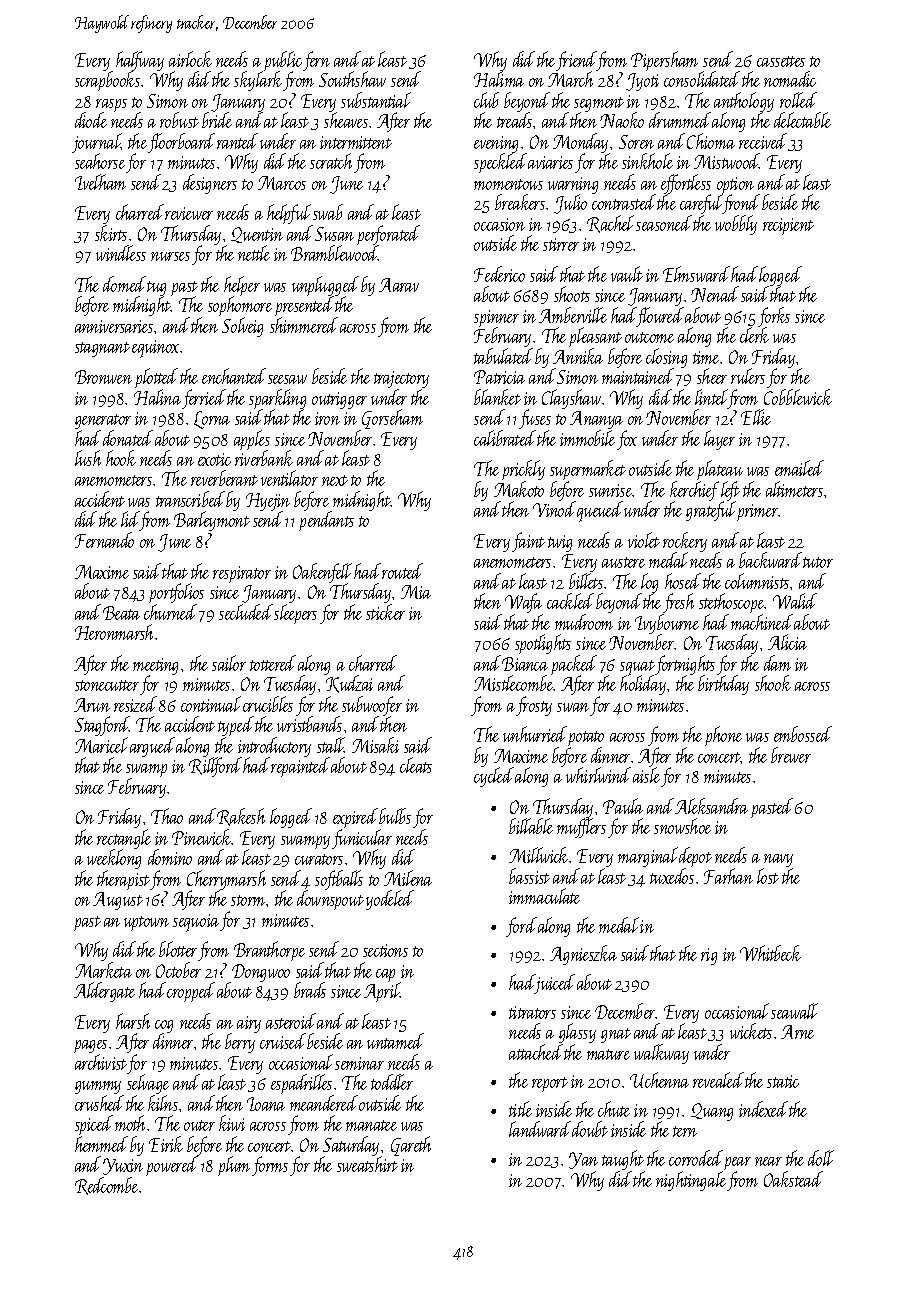  What do you see at coordinates (573, 186) in the image?
I see `warning` at bounding box center [573, 186].
